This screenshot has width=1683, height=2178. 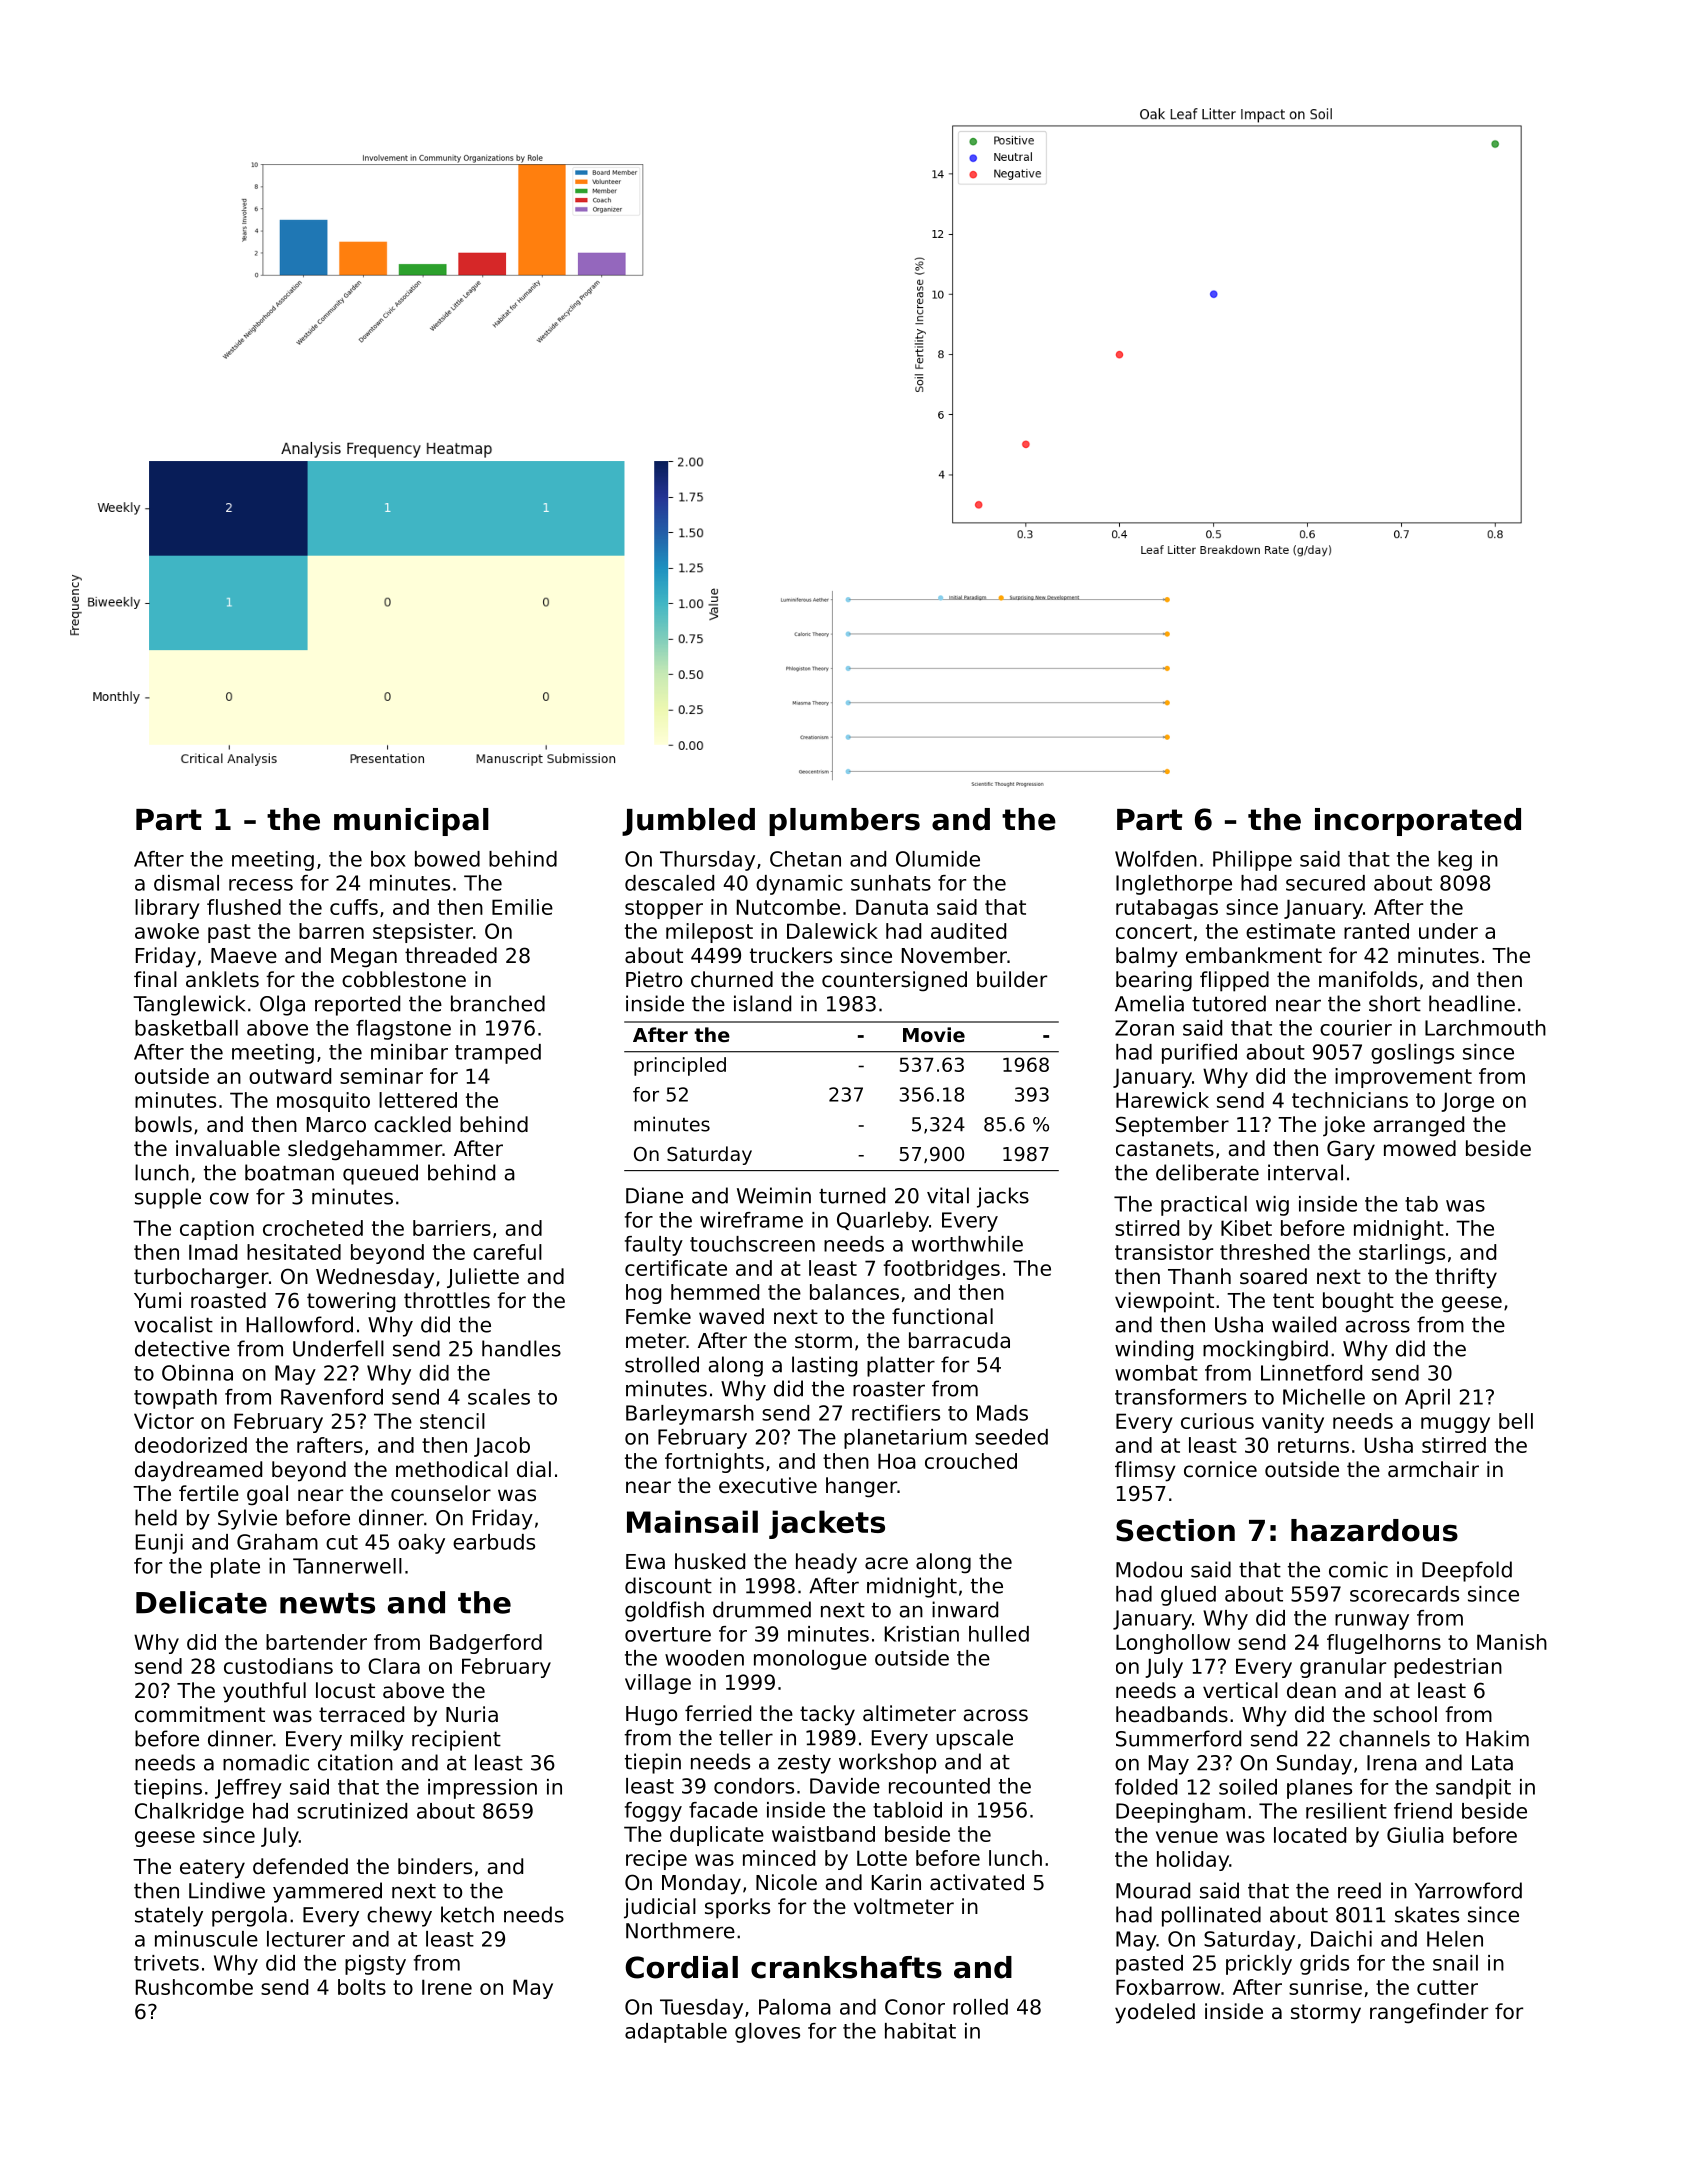 I want to click on municipal, so click(x=411, y=822).
